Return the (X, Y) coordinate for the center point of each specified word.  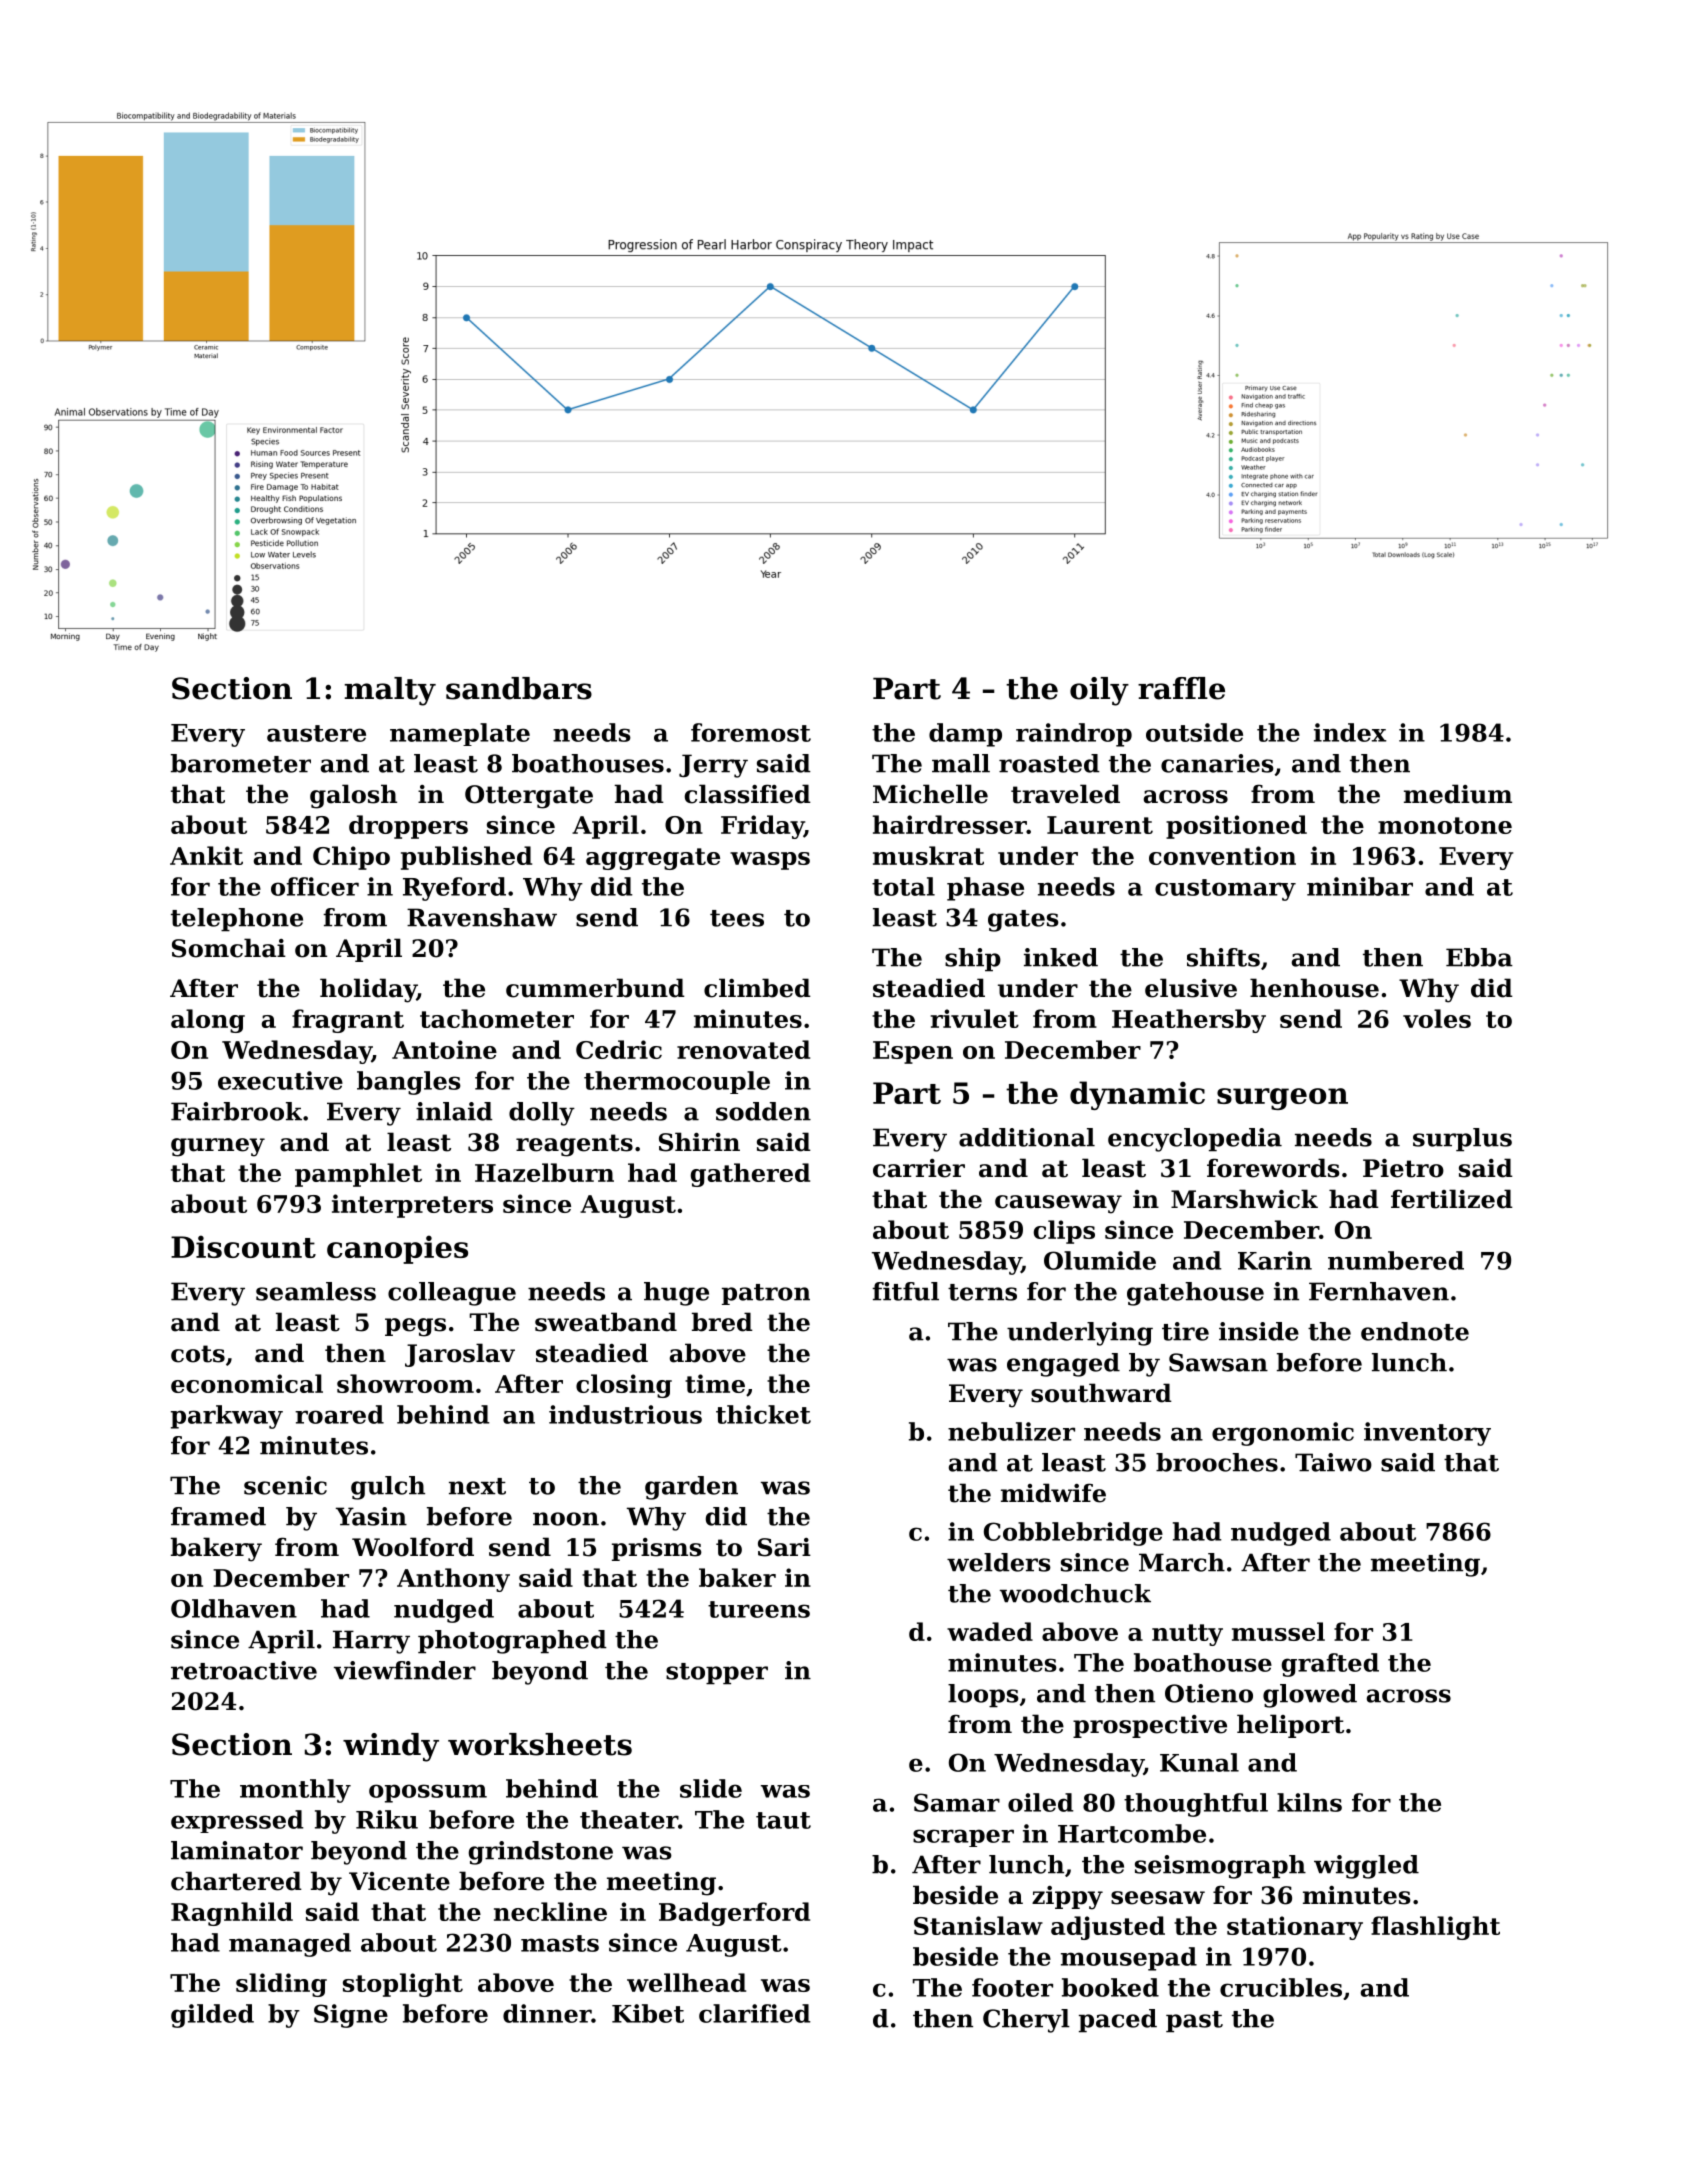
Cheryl (1026, 2021)
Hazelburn (544, 1172)
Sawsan (1218, 1362)
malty (390, 691)
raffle (1181, 688)
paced (1118, 2021)
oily (1099, 691)
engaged (1063, 1365)
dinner (547, 2013)
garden (691, 1488)
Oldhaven (234, 1608)
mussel (1278, 1631)
